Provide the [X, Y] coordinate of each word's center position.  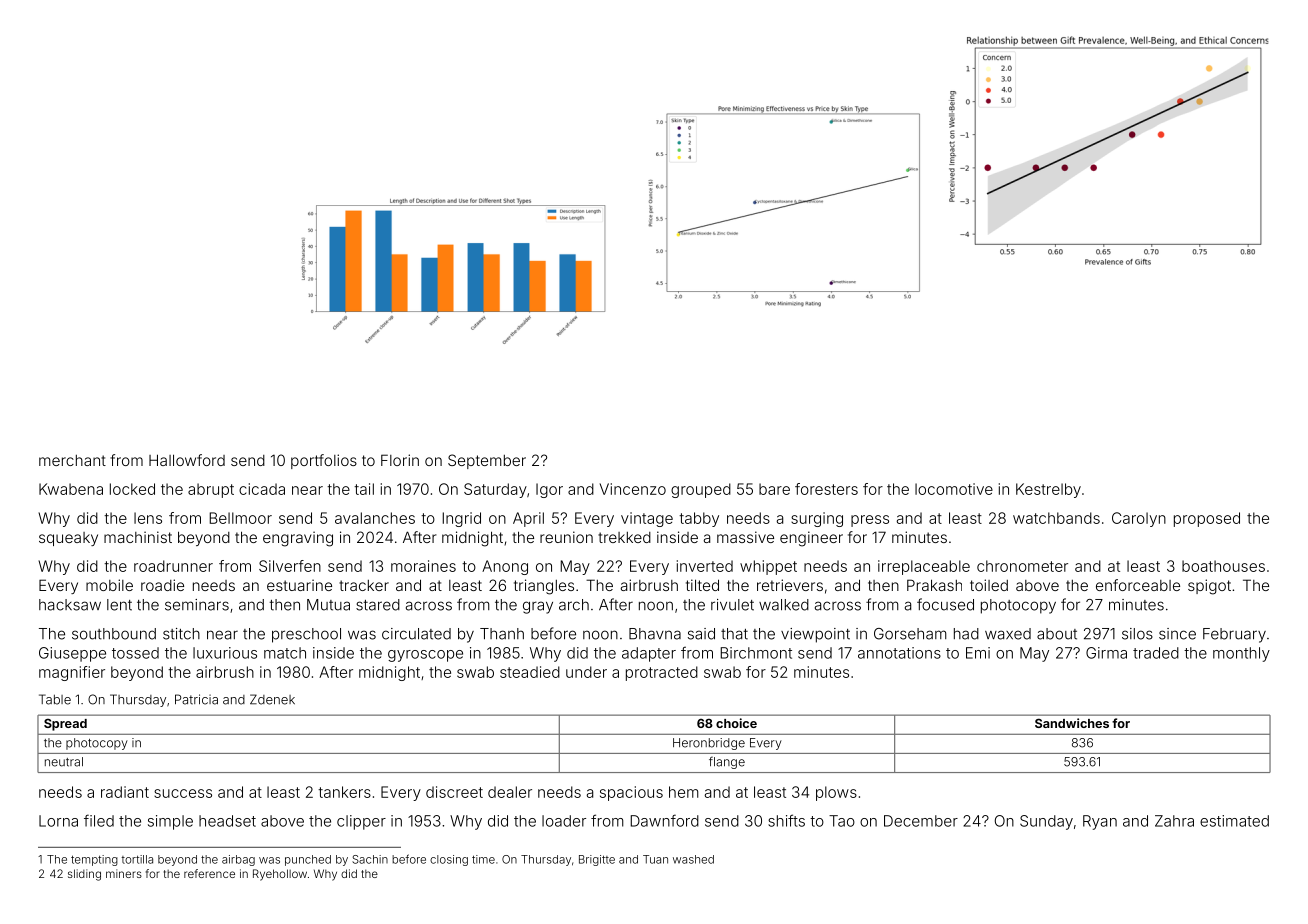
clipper [361, 822]
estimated [1234, 821]
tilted [702, 585]
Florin [400, 460]
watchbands [1056, 518]
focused [945, 604]
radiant [125, 792]
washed [693, 859]
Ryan [1100, 822]
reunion [566, 537]
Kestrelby [1048, 490]
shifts [786, 820]
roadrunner [173, 566]
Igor [549, 490]
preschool [306, 635]
